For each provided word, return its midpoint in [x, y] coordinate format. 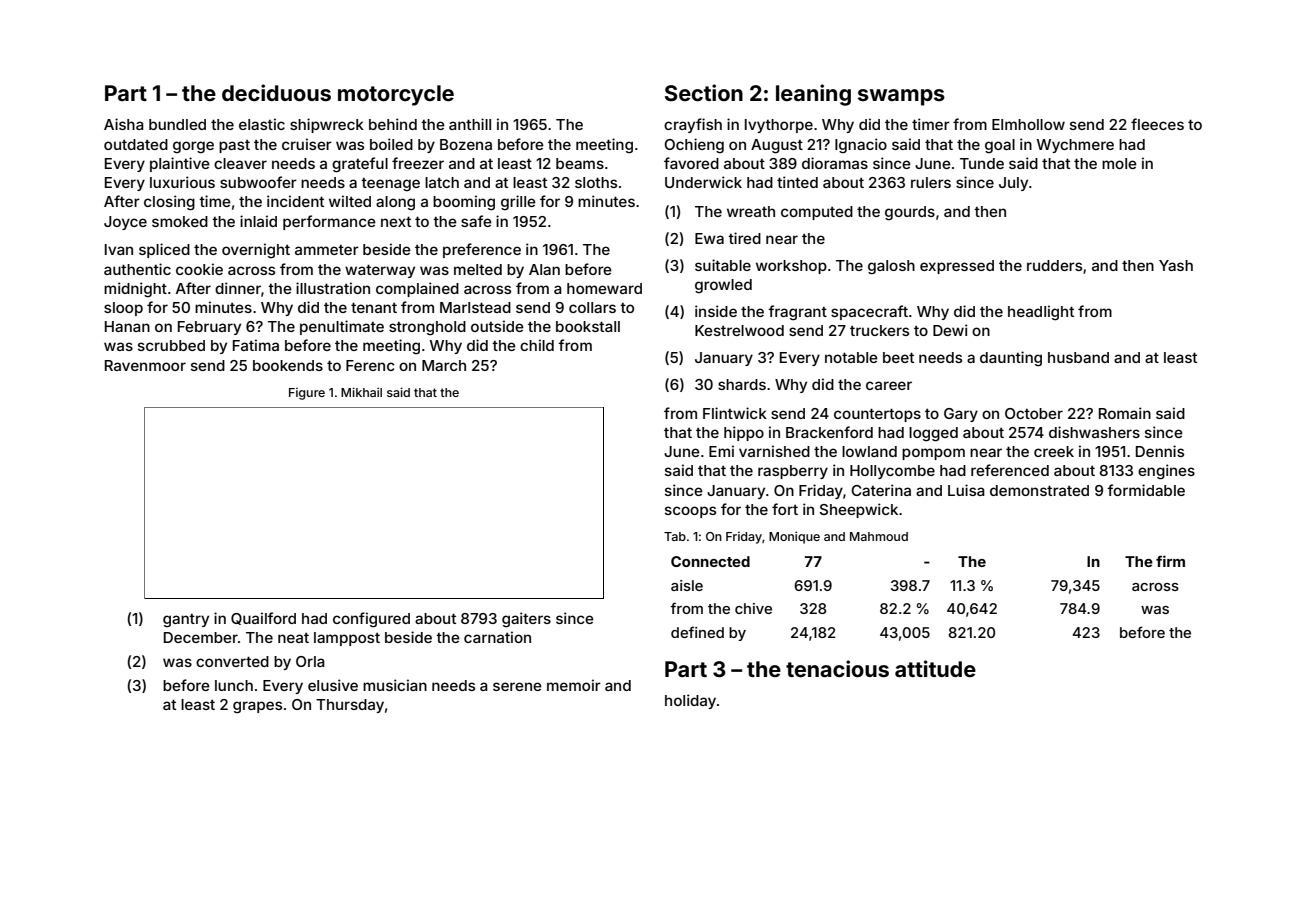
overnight [256, 251]
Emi [721, 451]
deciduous [276, 92]
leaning [813, 95]
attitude [935, 668]
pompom [933, 454]
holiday [690, 701]
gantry [186, 621]
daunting [1011, 359]
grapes [257, 707]
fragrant [797, 313]
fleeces [1157, 124]
